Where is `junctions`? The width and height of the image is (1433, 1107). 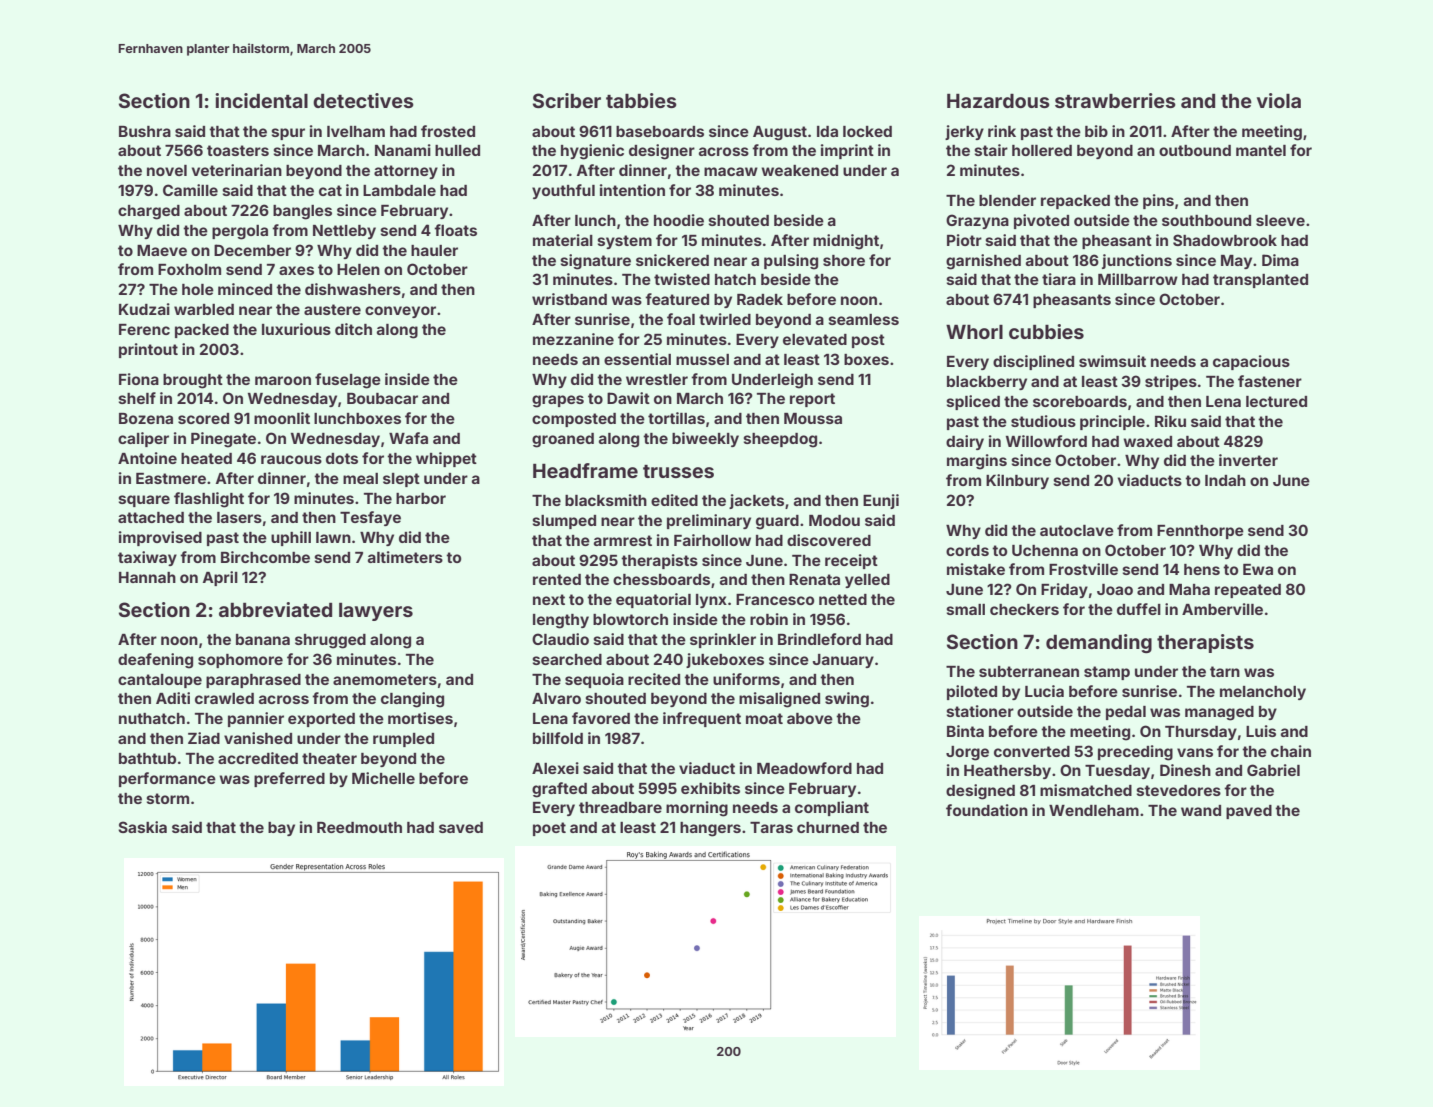 junctions is located at coordinates (1137, 261).
